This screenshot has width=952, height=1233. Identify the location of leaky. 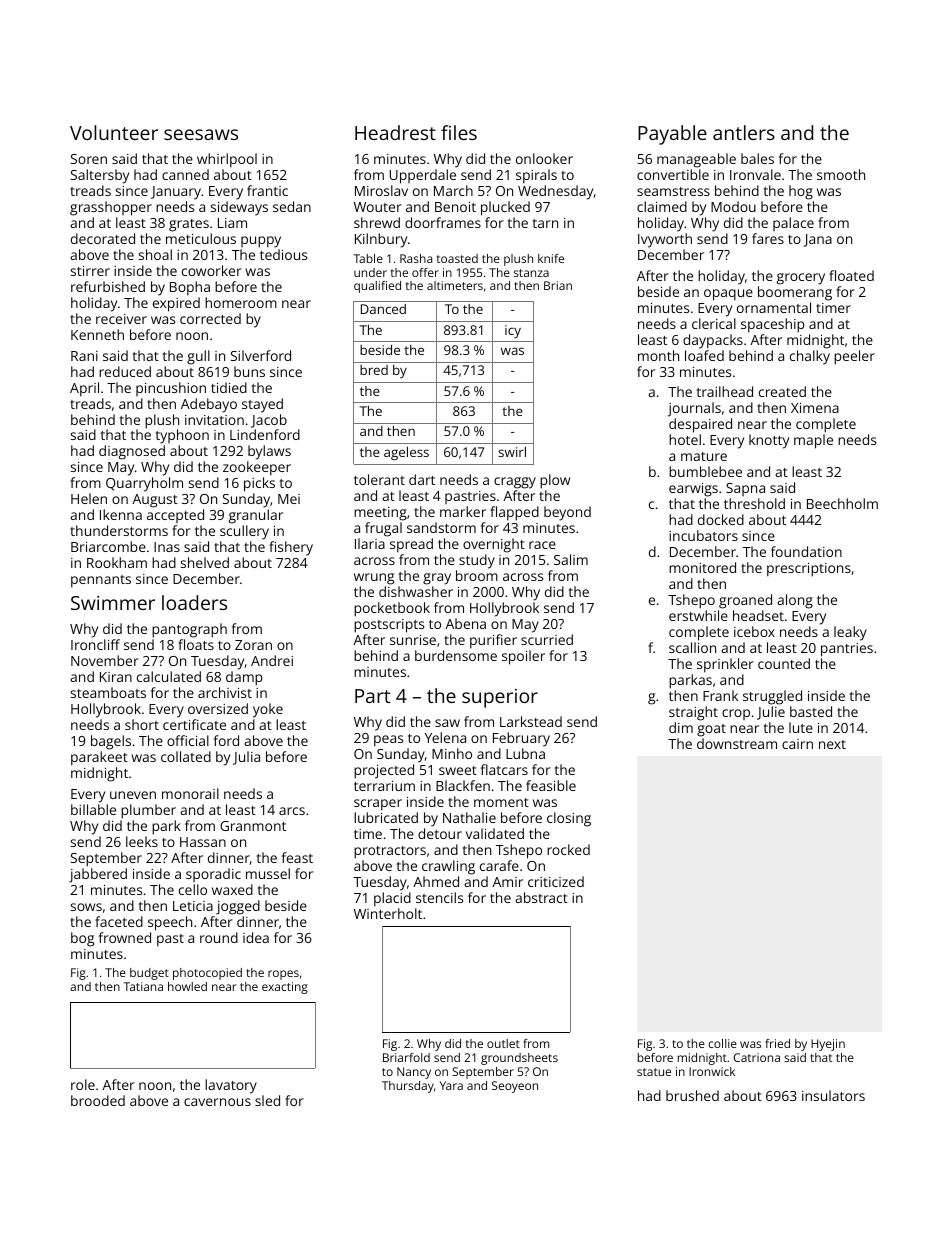
(850, 633).
